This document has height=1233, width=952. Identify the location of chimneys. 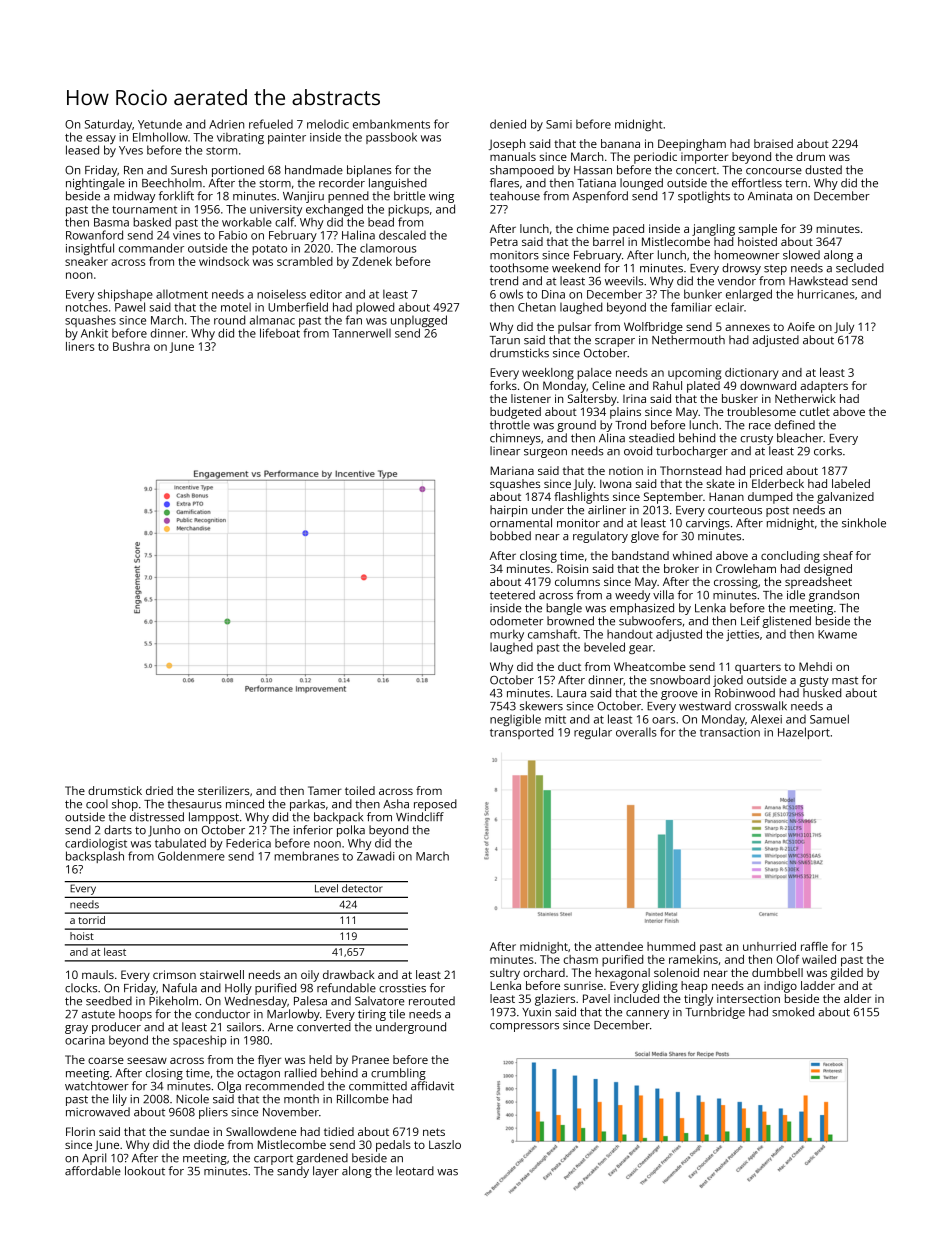
(515, 439).
